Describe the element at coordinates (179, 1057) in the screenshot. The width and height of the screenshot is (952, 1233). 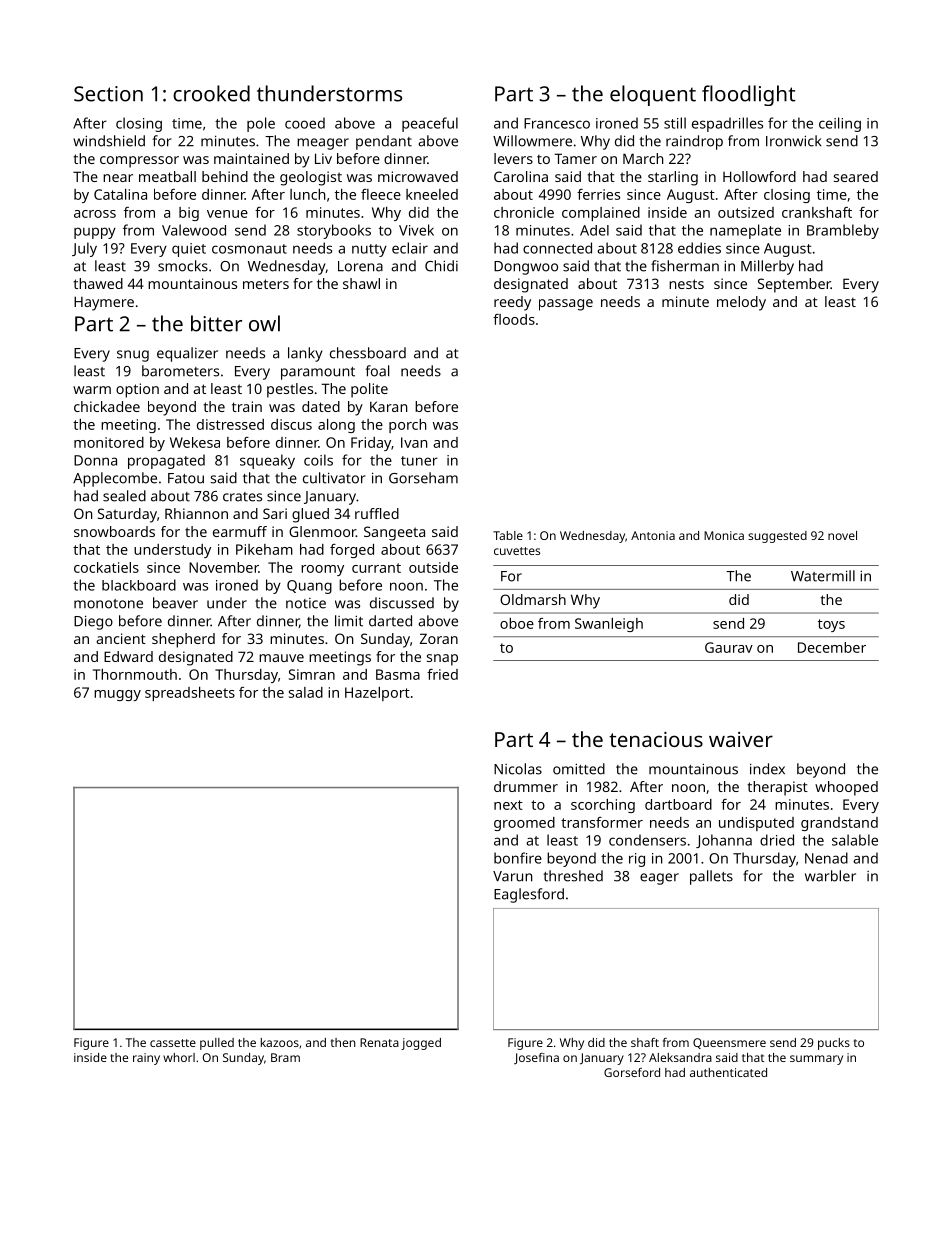
I see `whorl` at that location.
